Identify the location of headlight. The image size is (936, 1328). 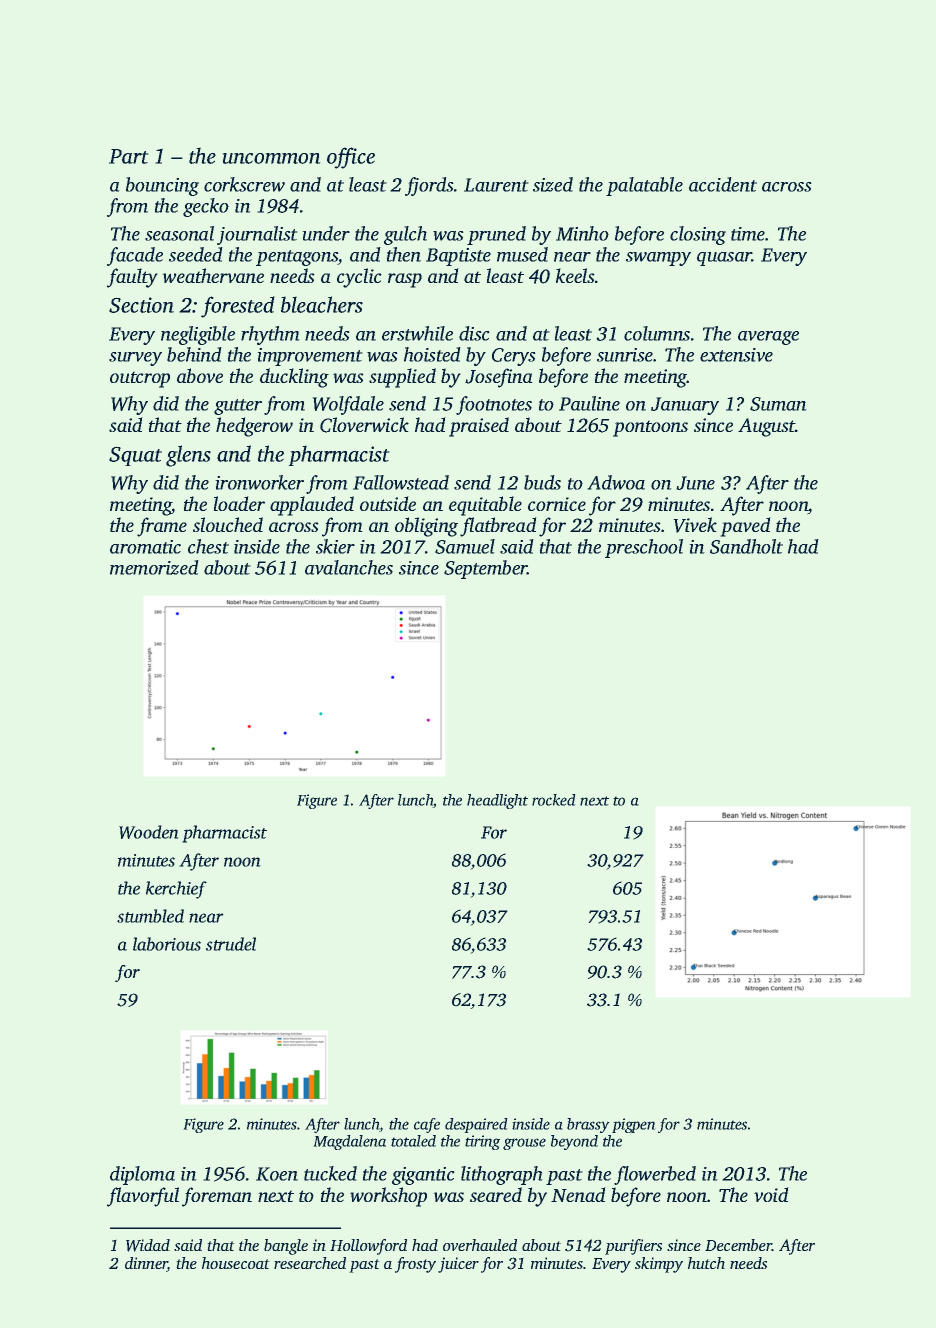
(497, 801).
